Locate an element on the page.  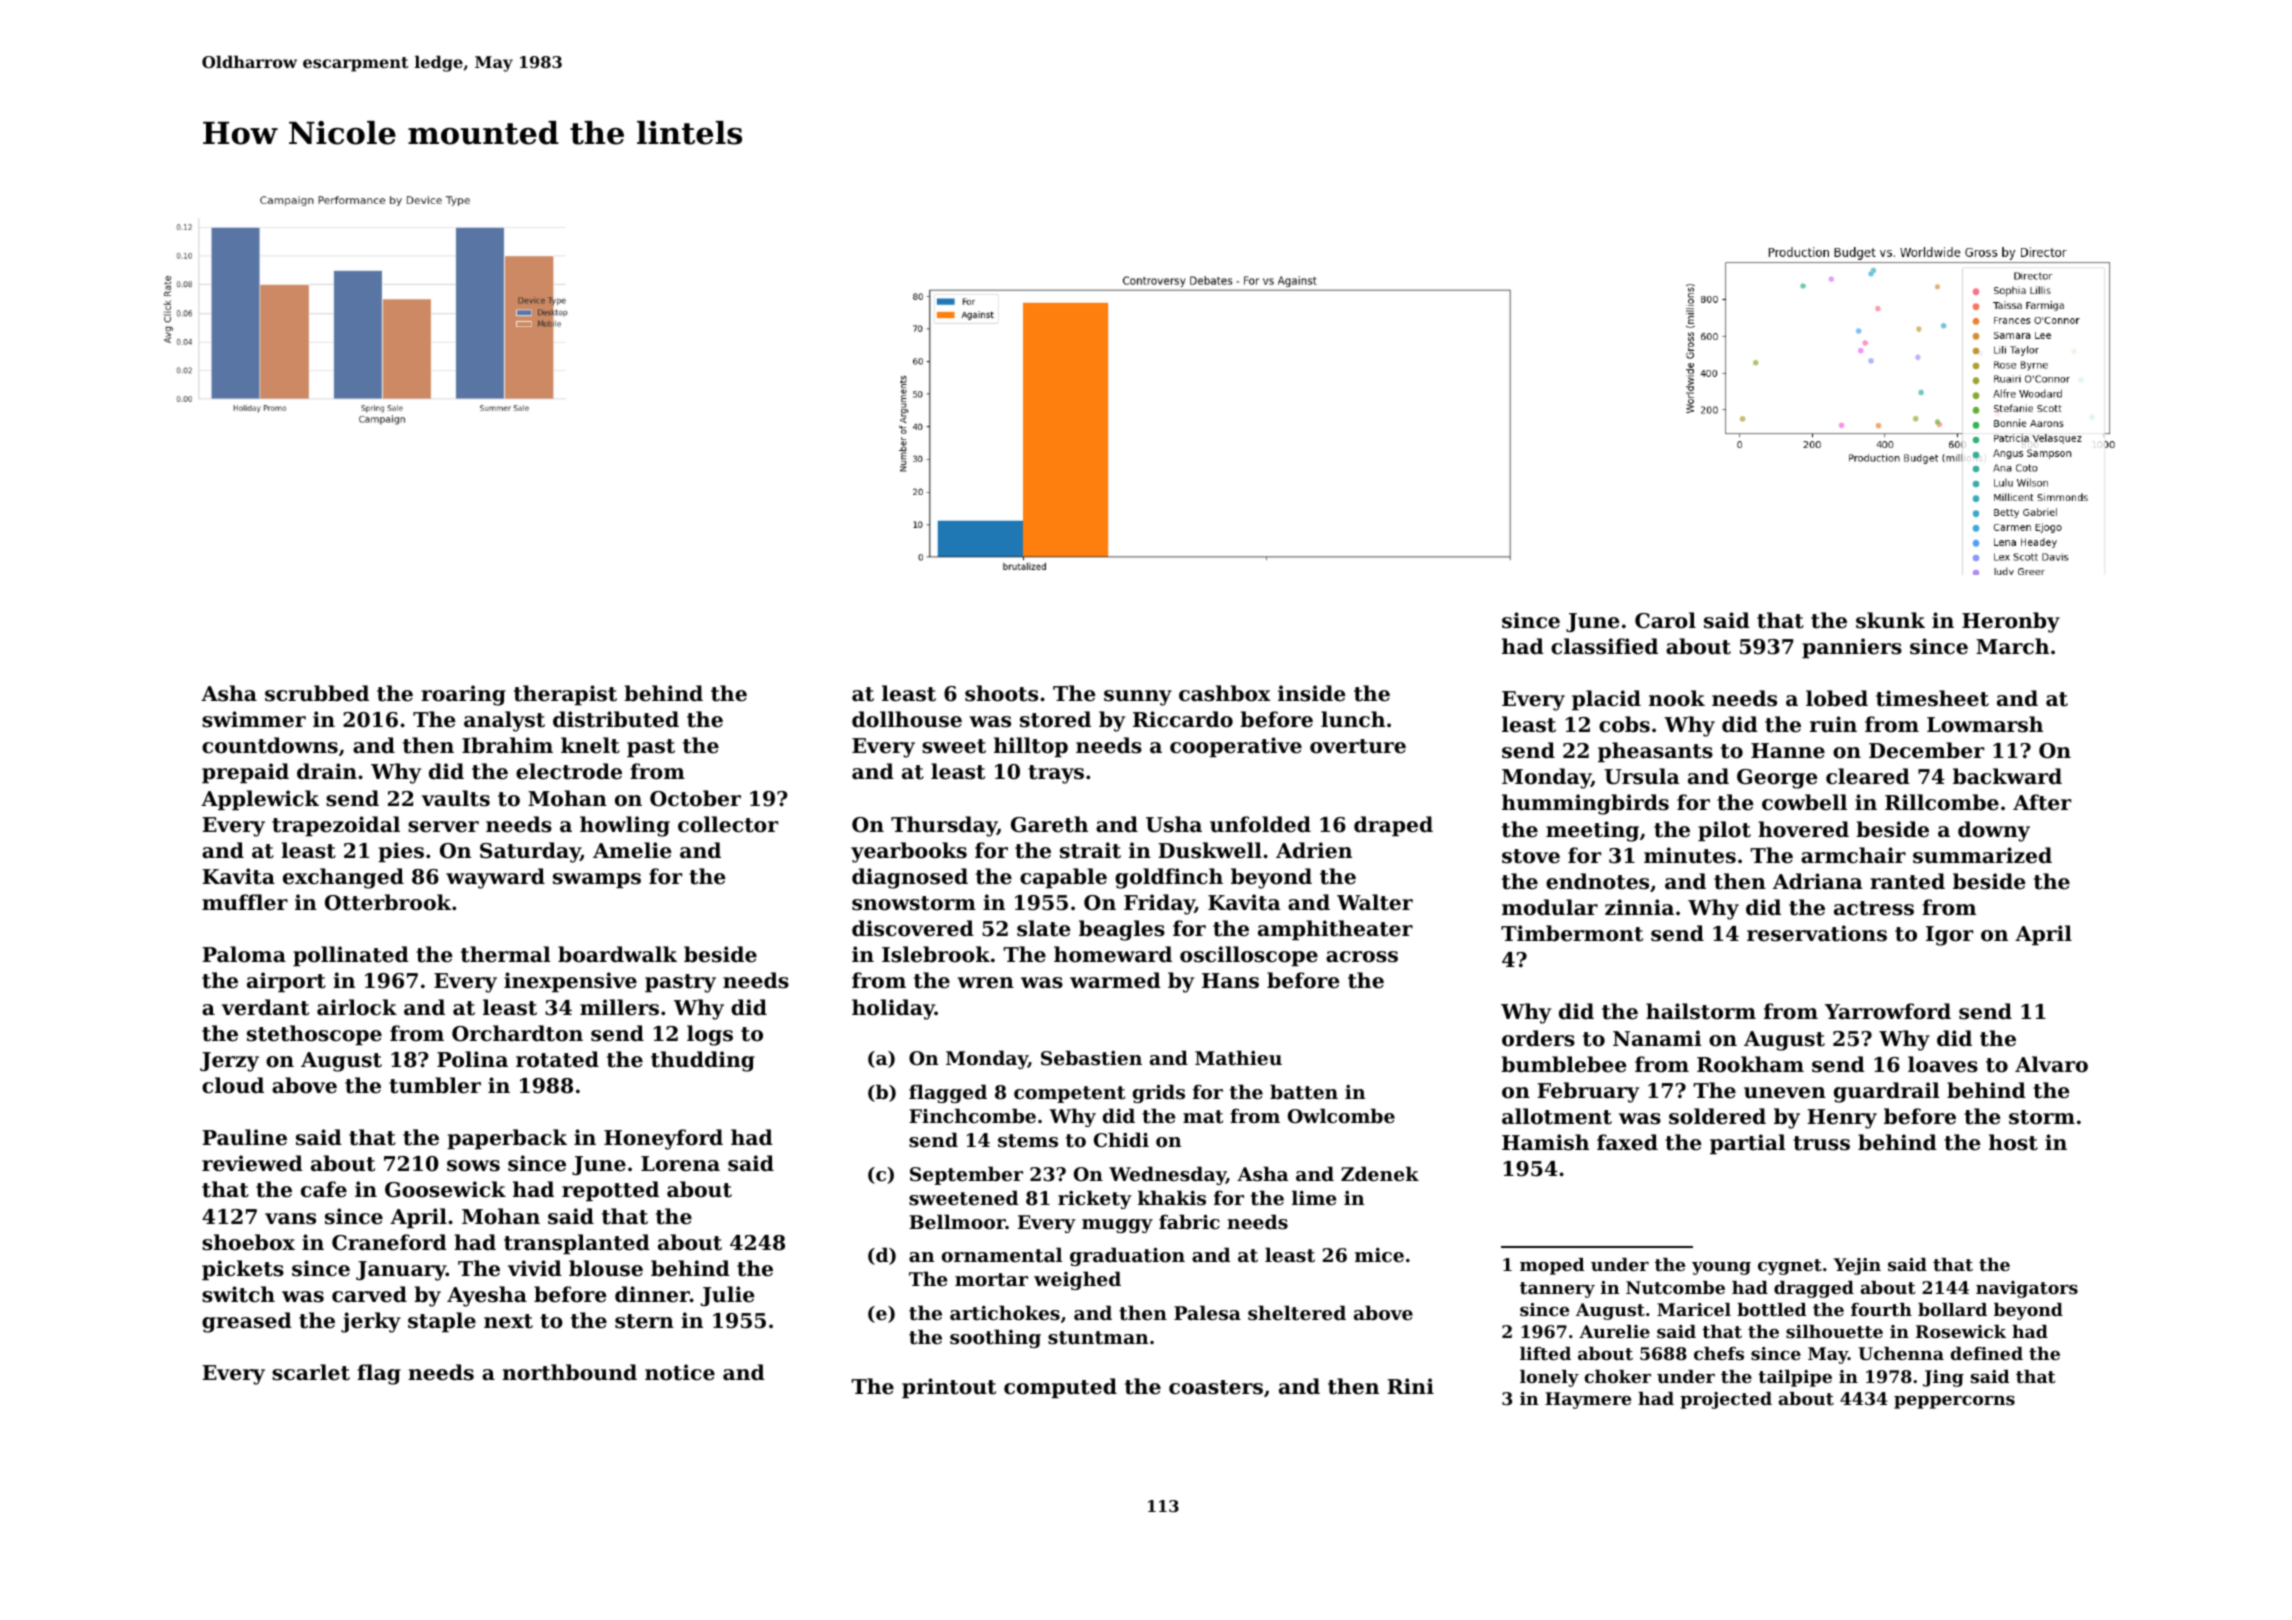
Duskwell is located at coordinates (1210, 850).
